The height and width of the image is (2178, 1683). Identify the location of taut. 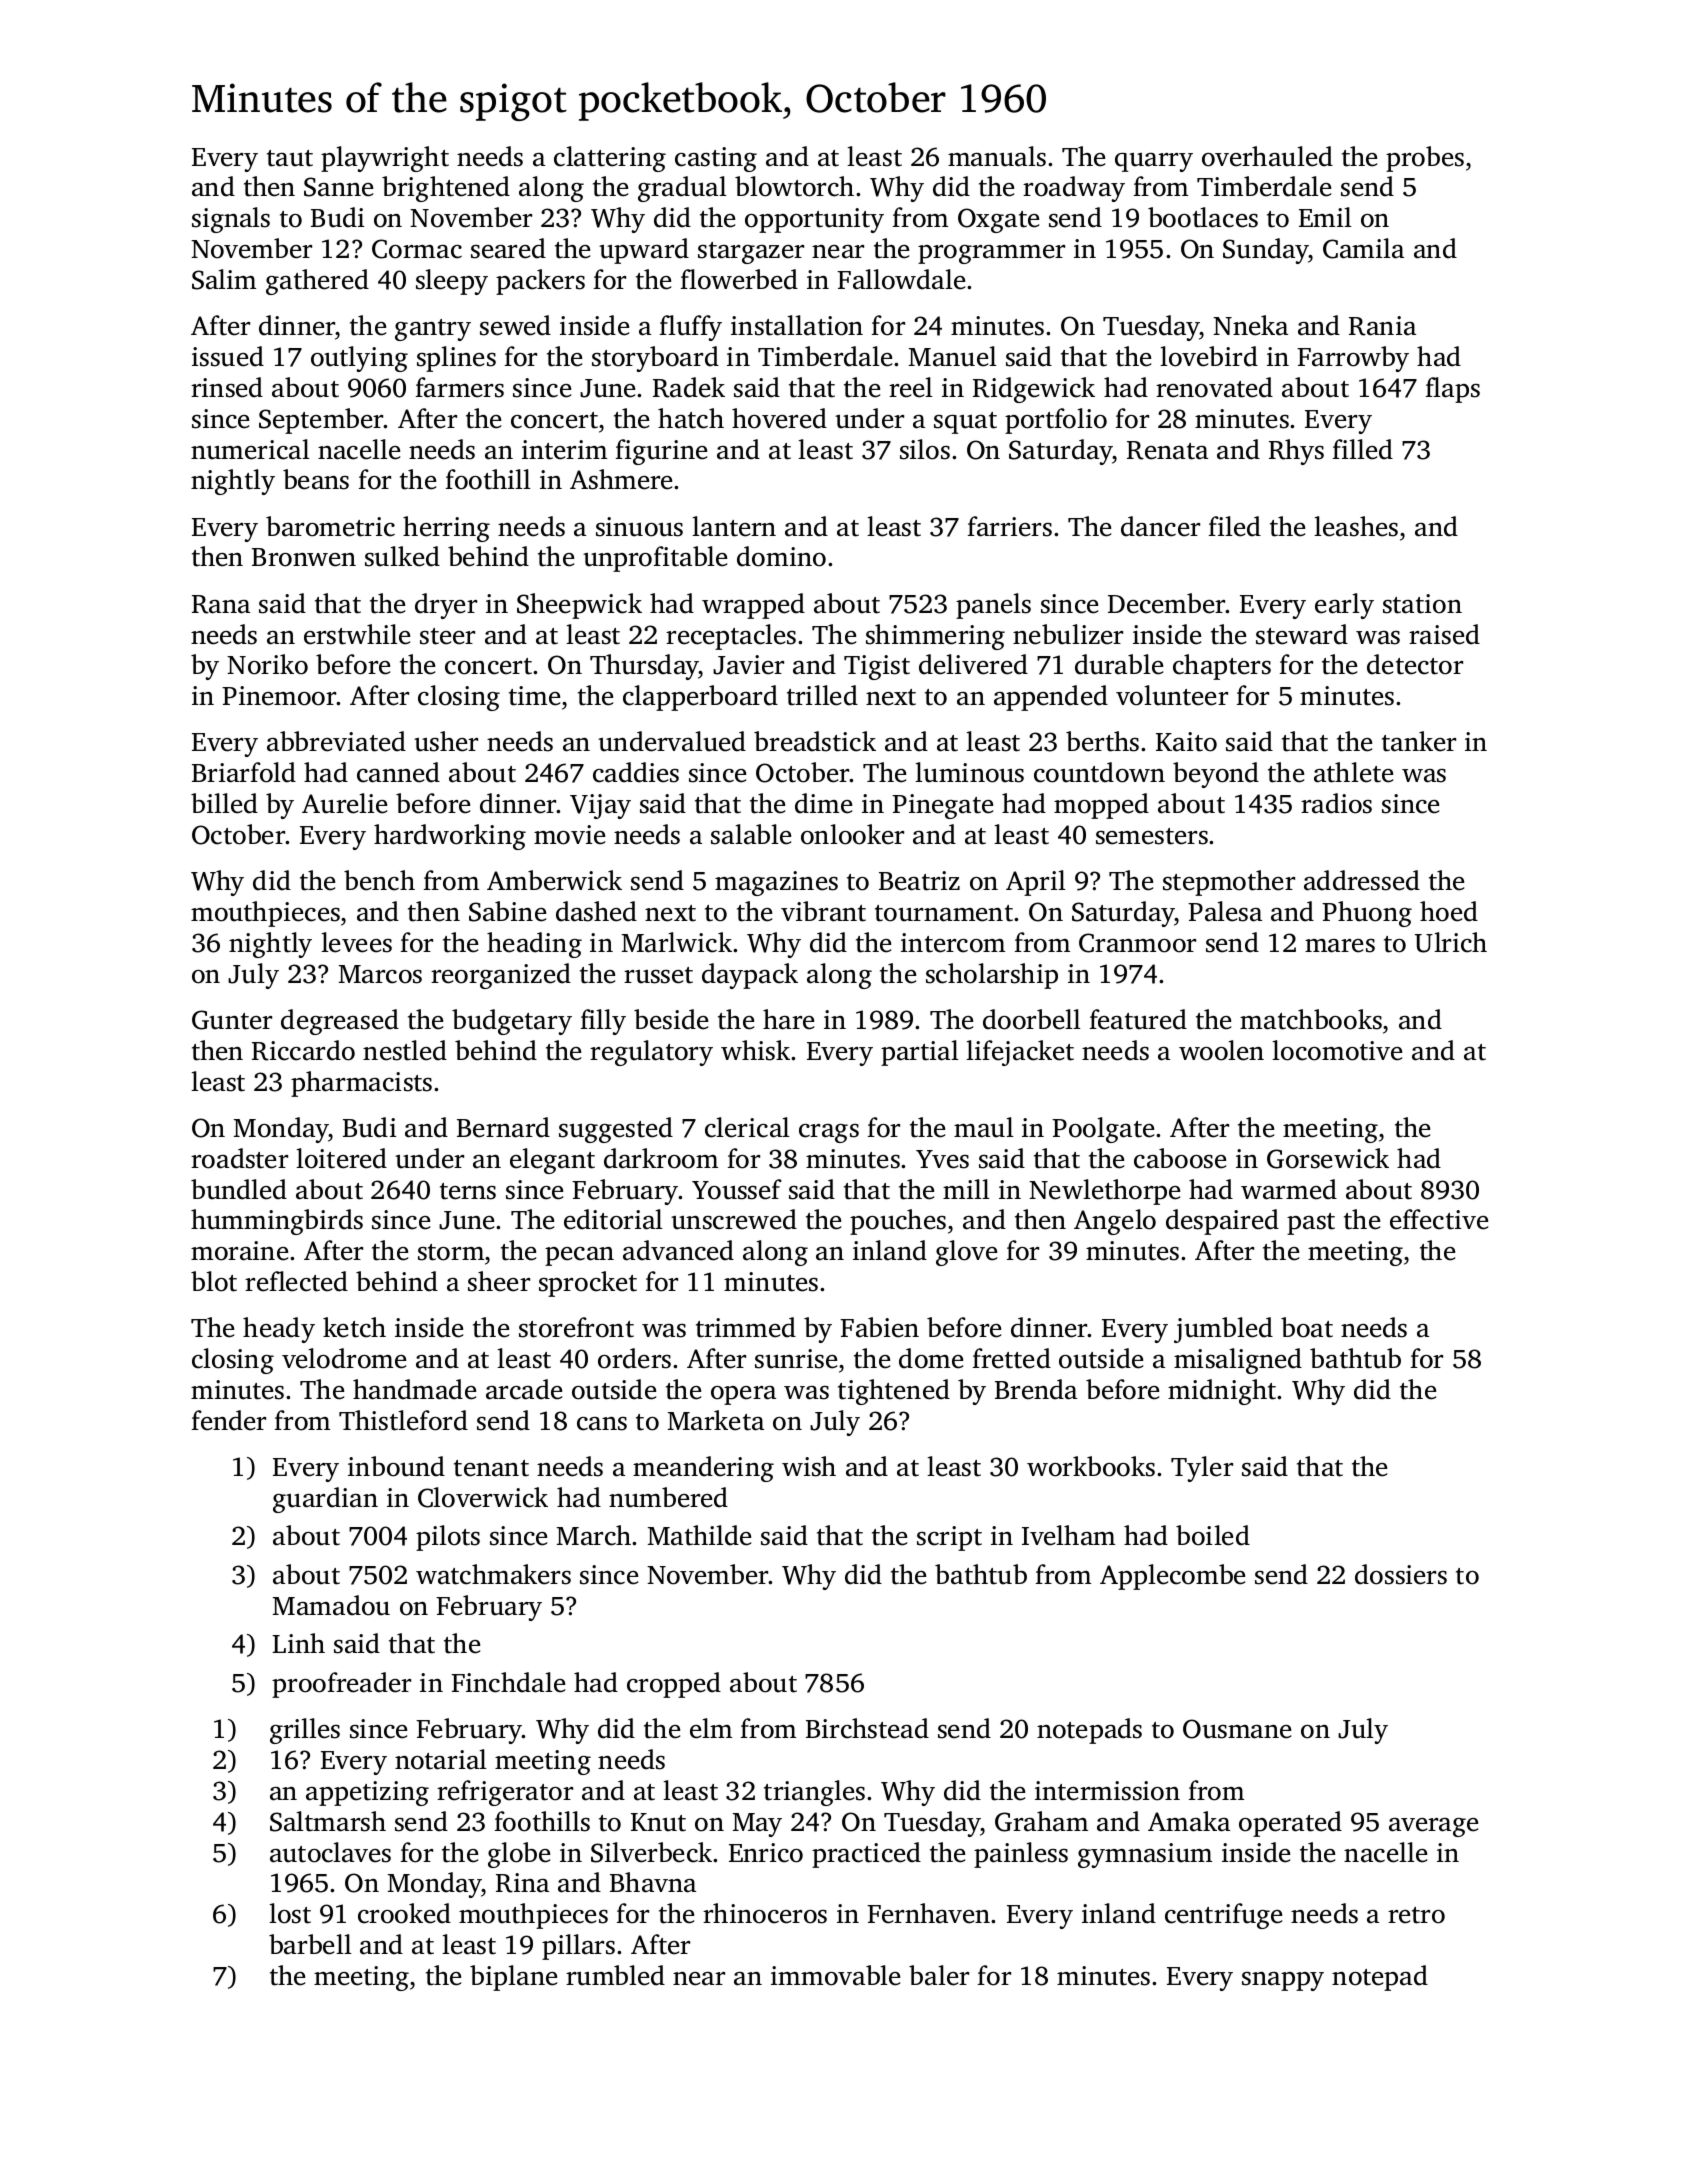
(290, 158).
